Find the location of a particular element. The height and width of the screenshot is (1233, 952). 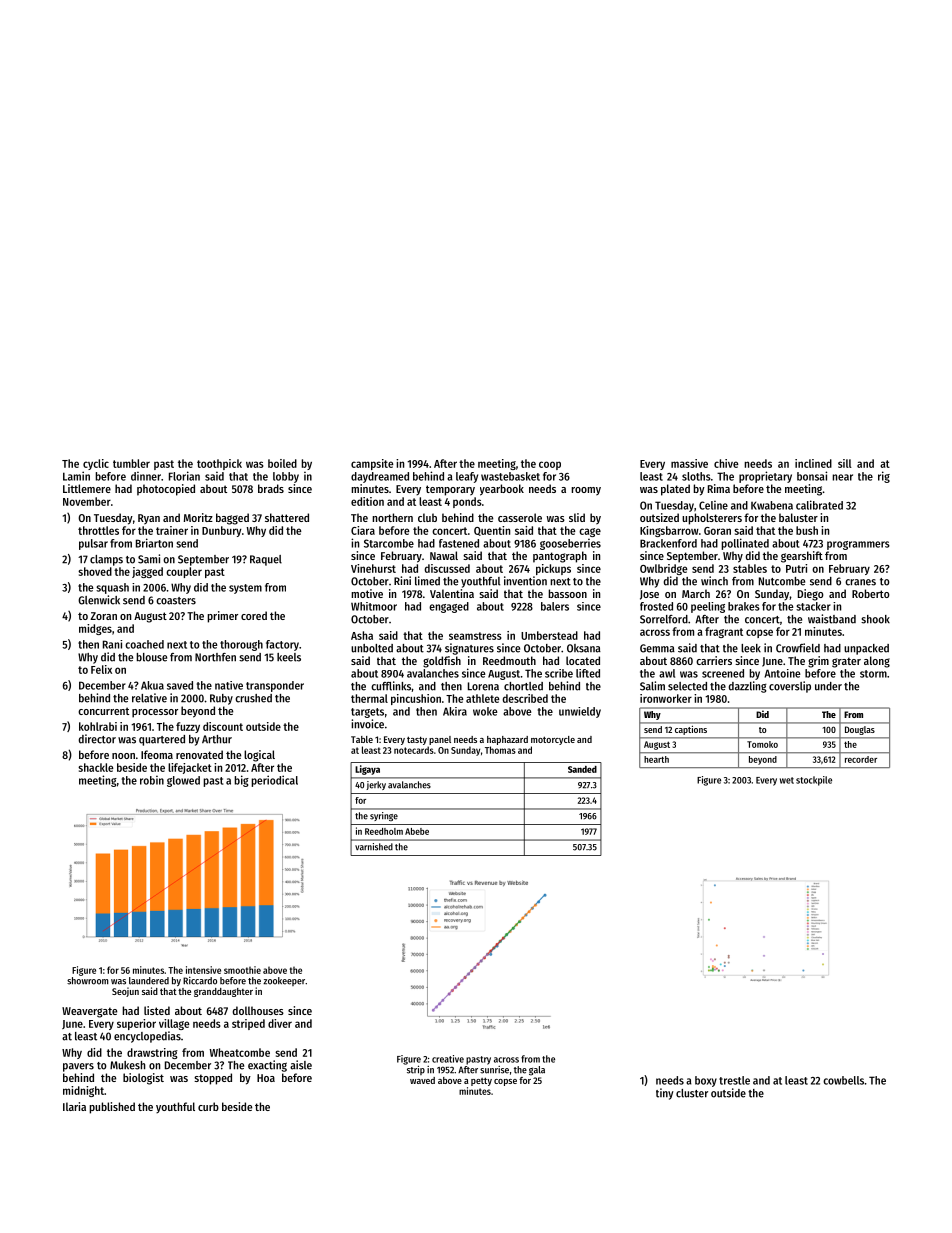

wet is located at coordinates (787, 780).
